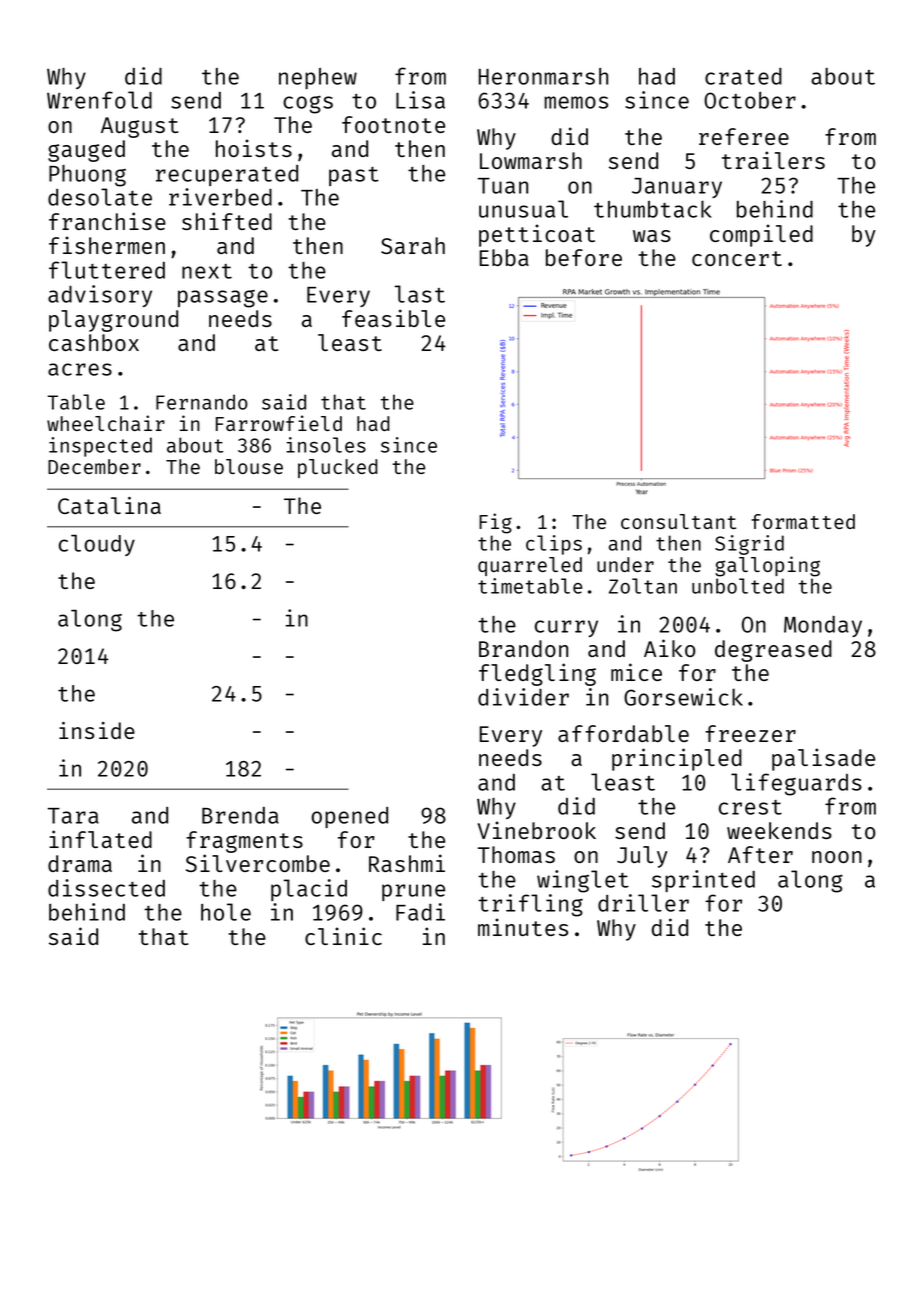  What do you see at coordinates (202, 402) in the screenshot?
I see `Fernando` at bounding box center [202, 402].
